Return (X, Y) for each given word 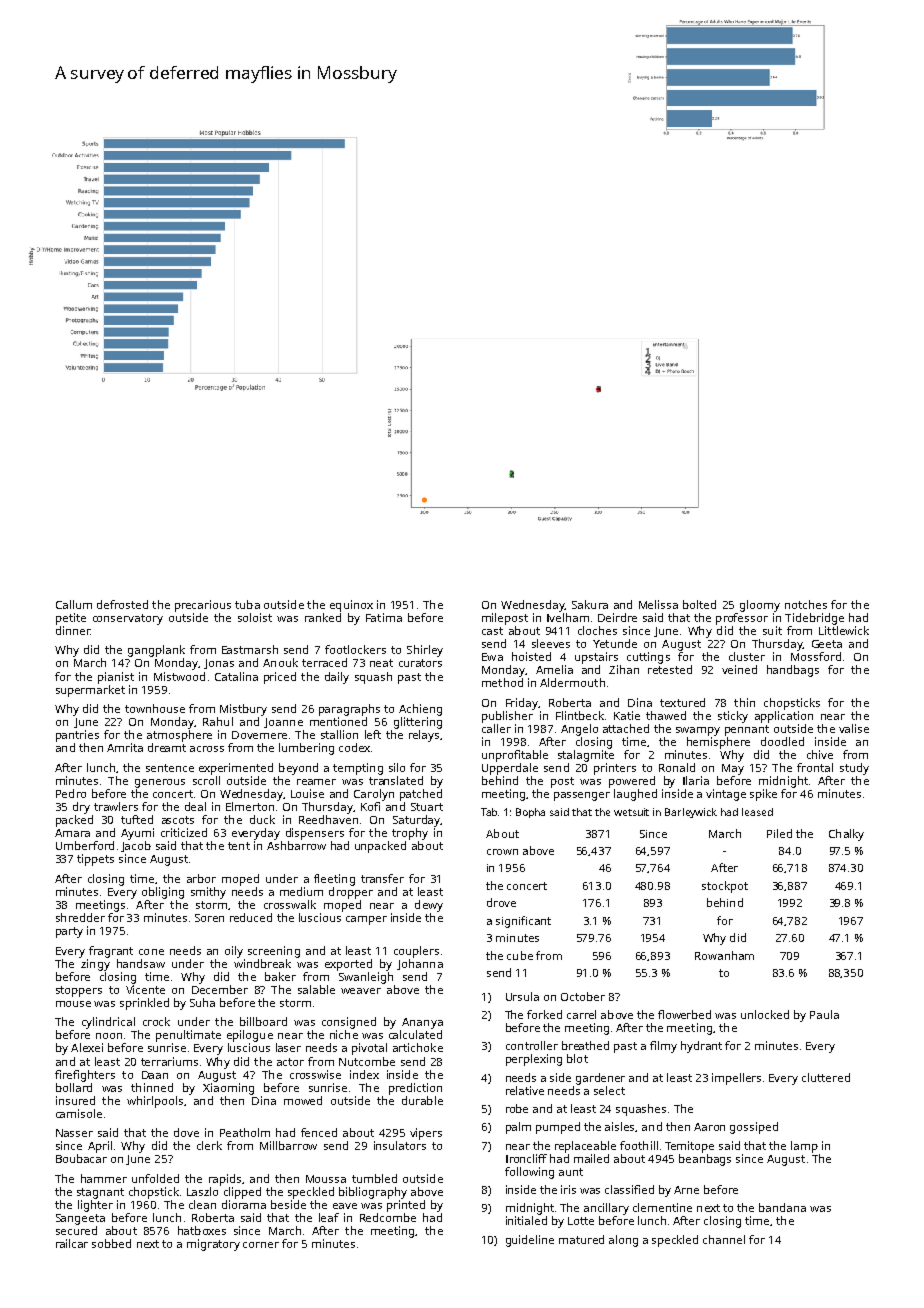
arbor (201, 878)
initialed (526, 1220)
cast (492, 631)
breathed (585, 1045)
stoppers (79, 991)
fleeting (334, 880)
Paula (824, 1014)
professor (742, 619)
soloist (255, 617)
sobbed (111, 1243)
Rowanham (724, 955)
